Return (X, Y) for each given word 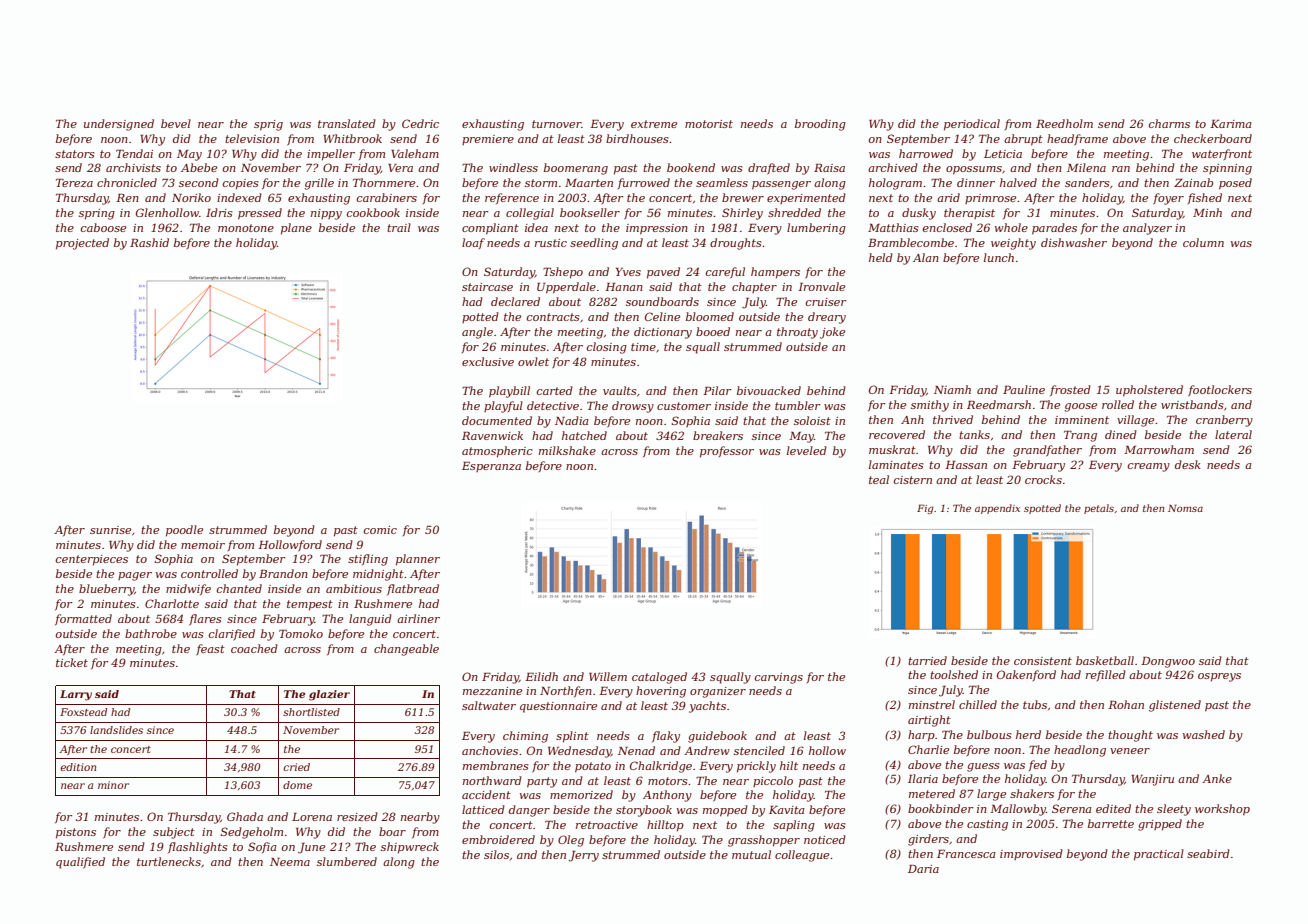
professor (727, 452)
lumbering (816, 229)
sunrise (110, 530)
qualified (80, 863)
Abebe (199, 167)
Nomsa (1185, 508)
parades (1054, 229)
